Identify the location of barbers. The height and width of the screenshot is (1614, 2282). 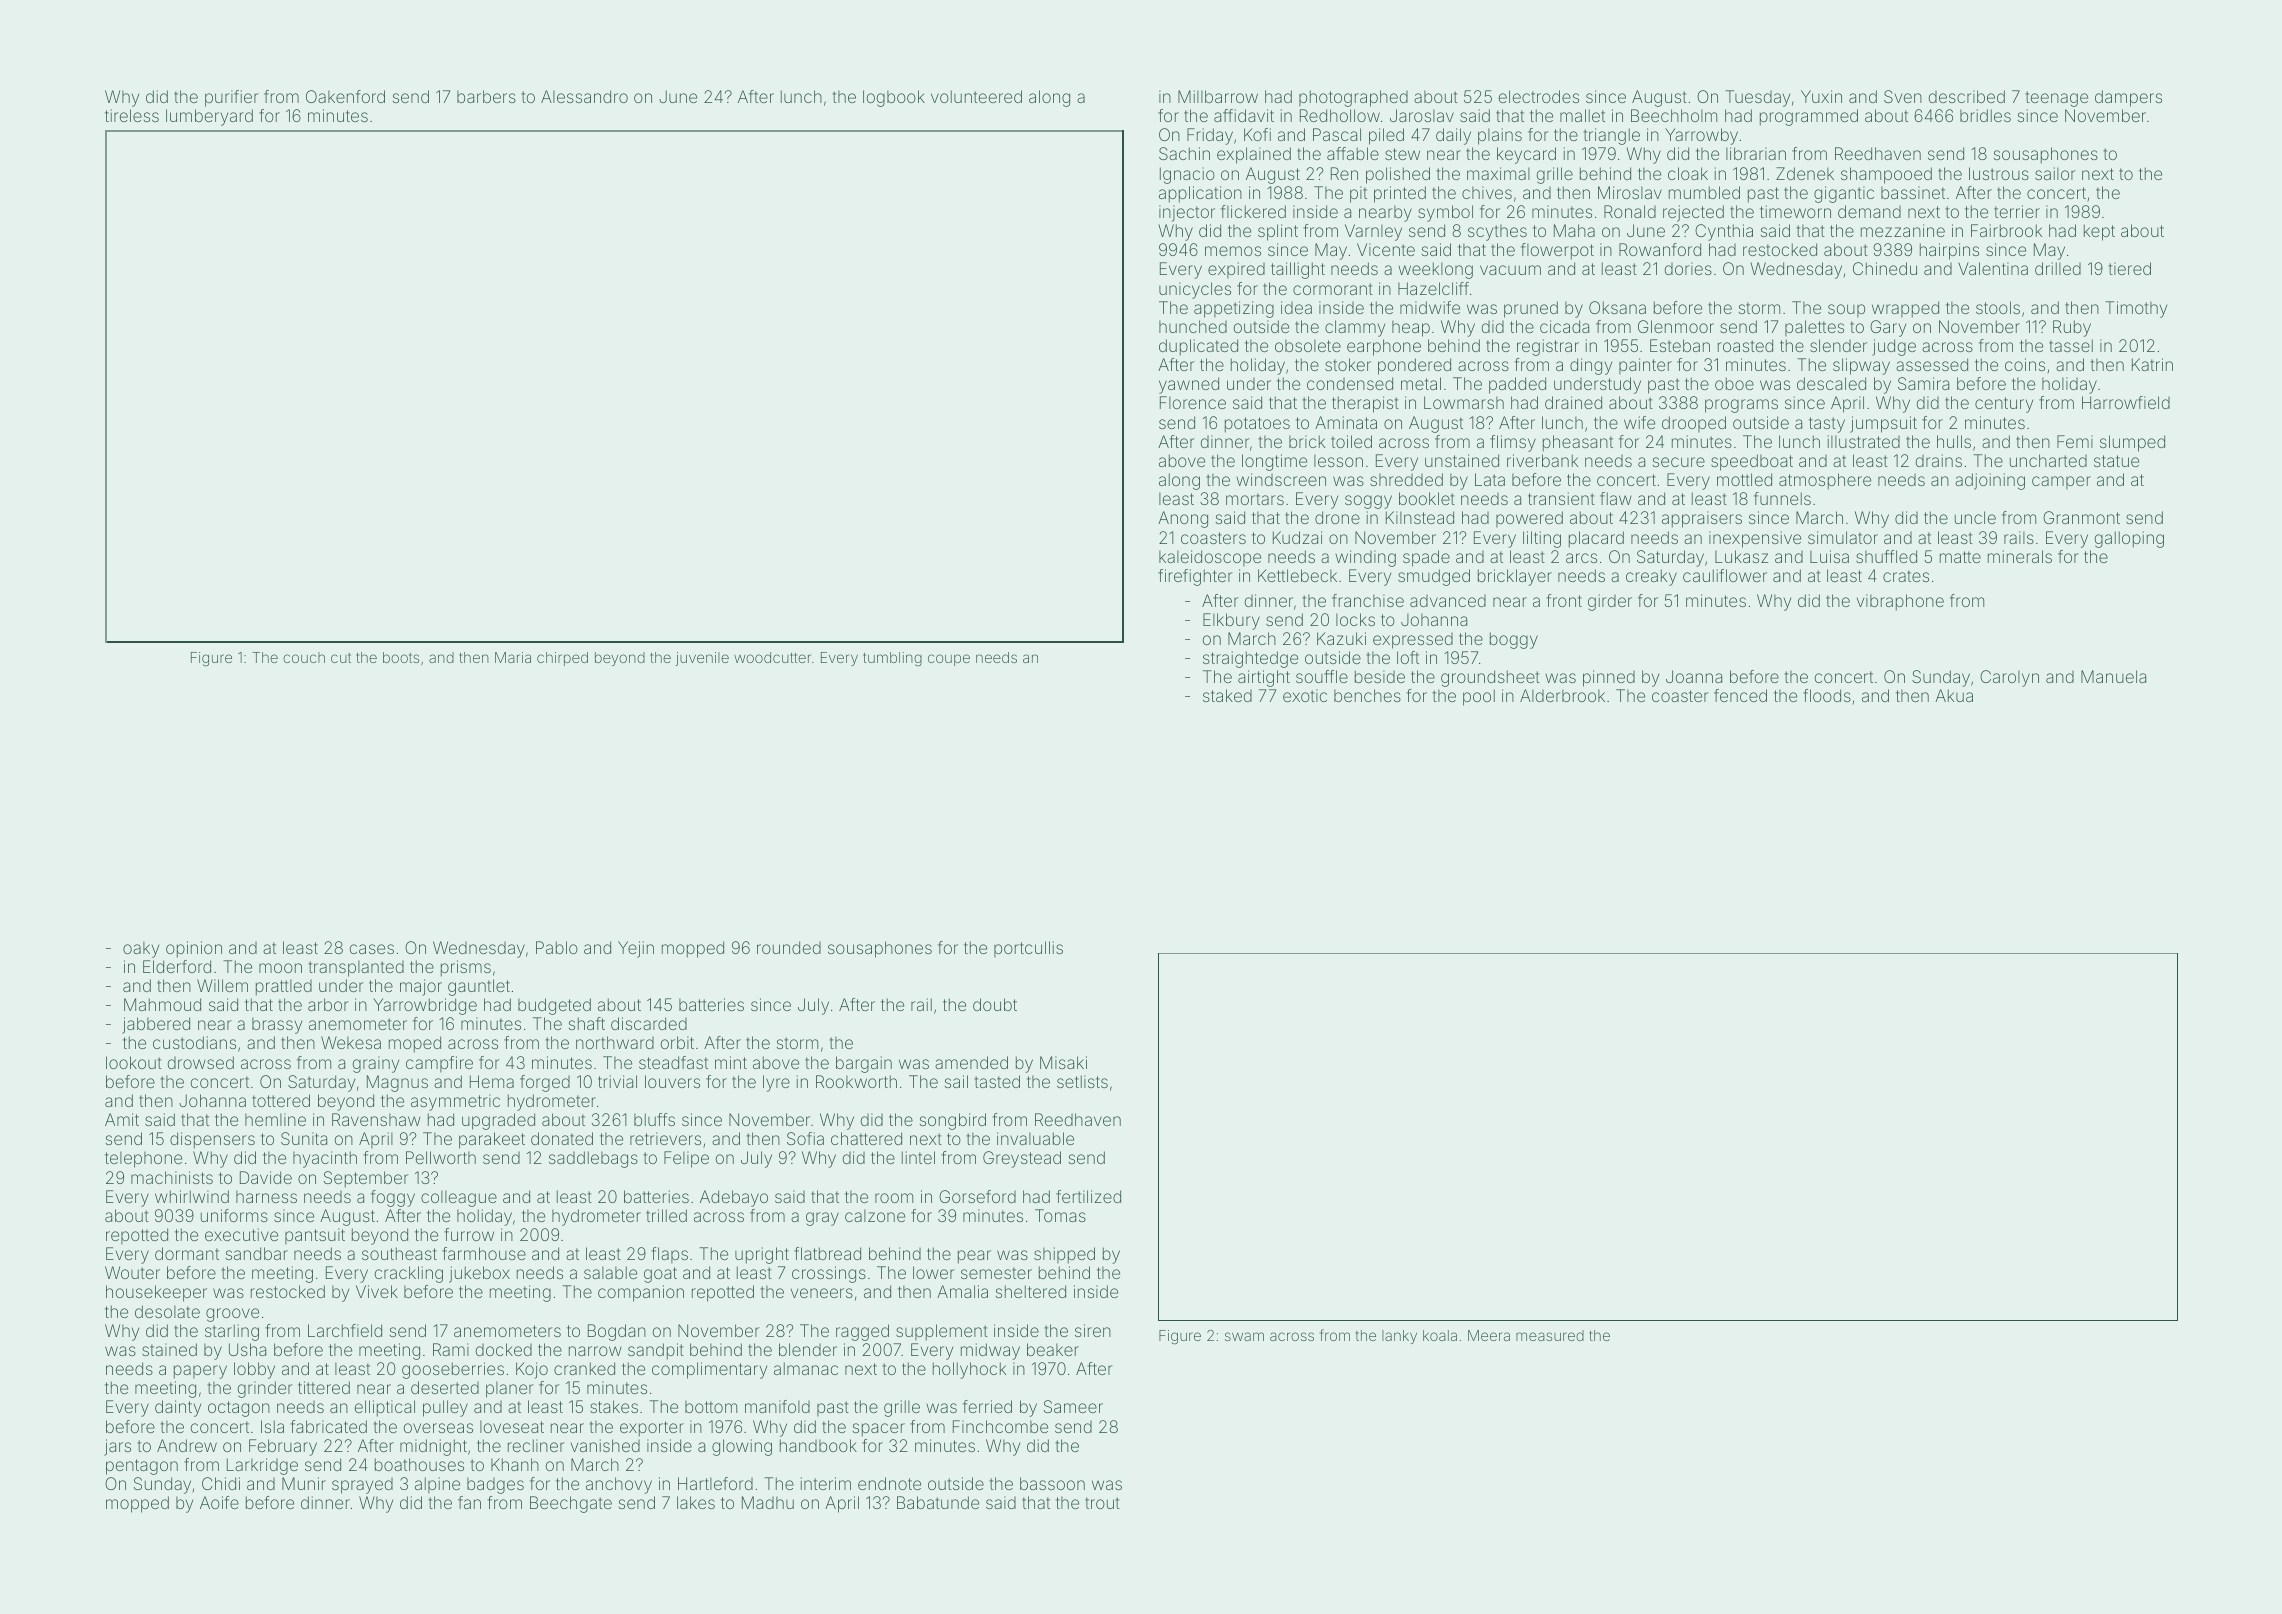
(486, 96).
